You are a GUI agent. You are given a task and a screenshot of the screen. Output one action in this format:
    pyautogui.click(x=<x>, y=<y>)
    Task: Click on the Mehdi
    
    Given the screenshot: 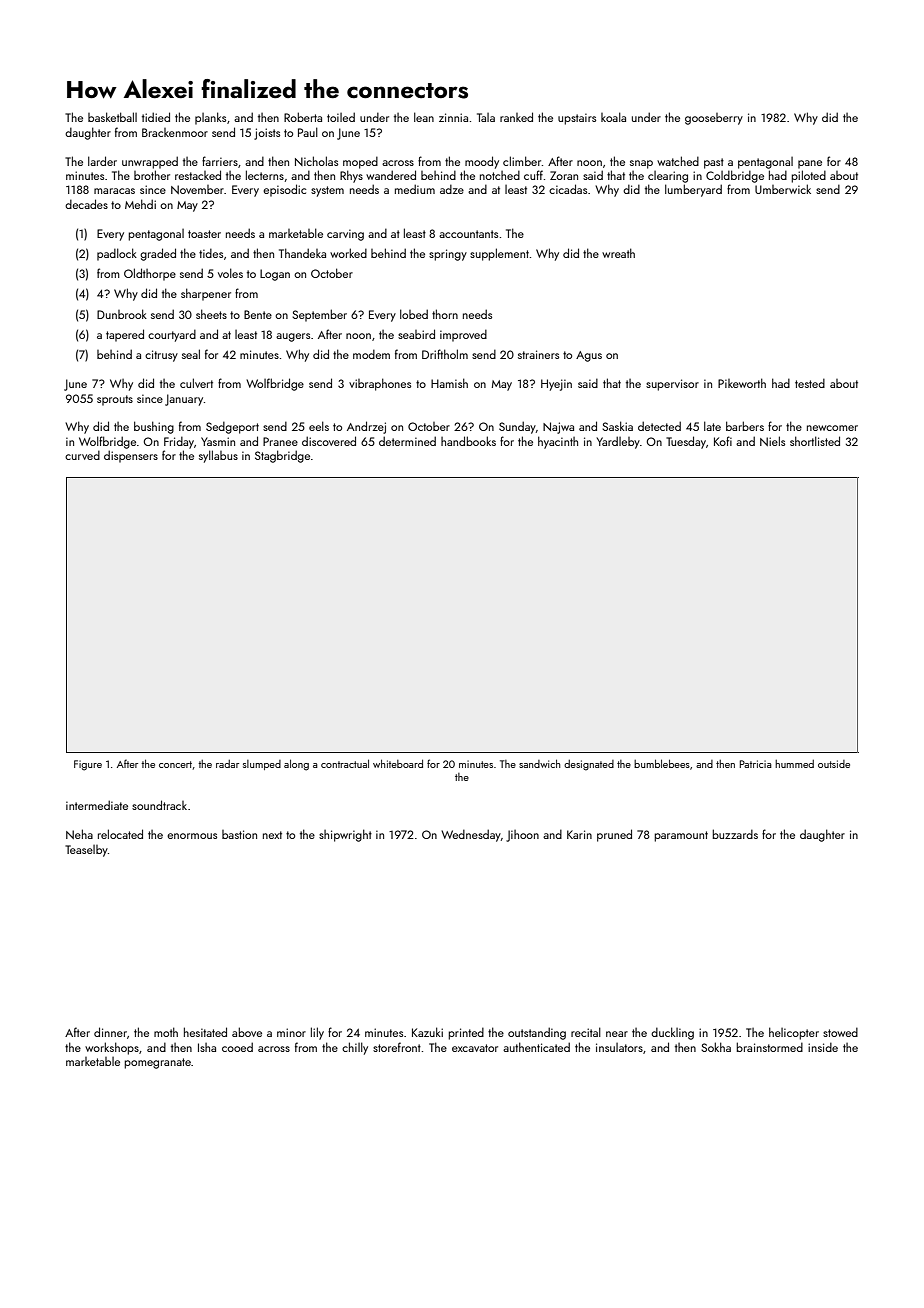 What is the action you would take?
    pyautogui.click(x=140, y=204)
